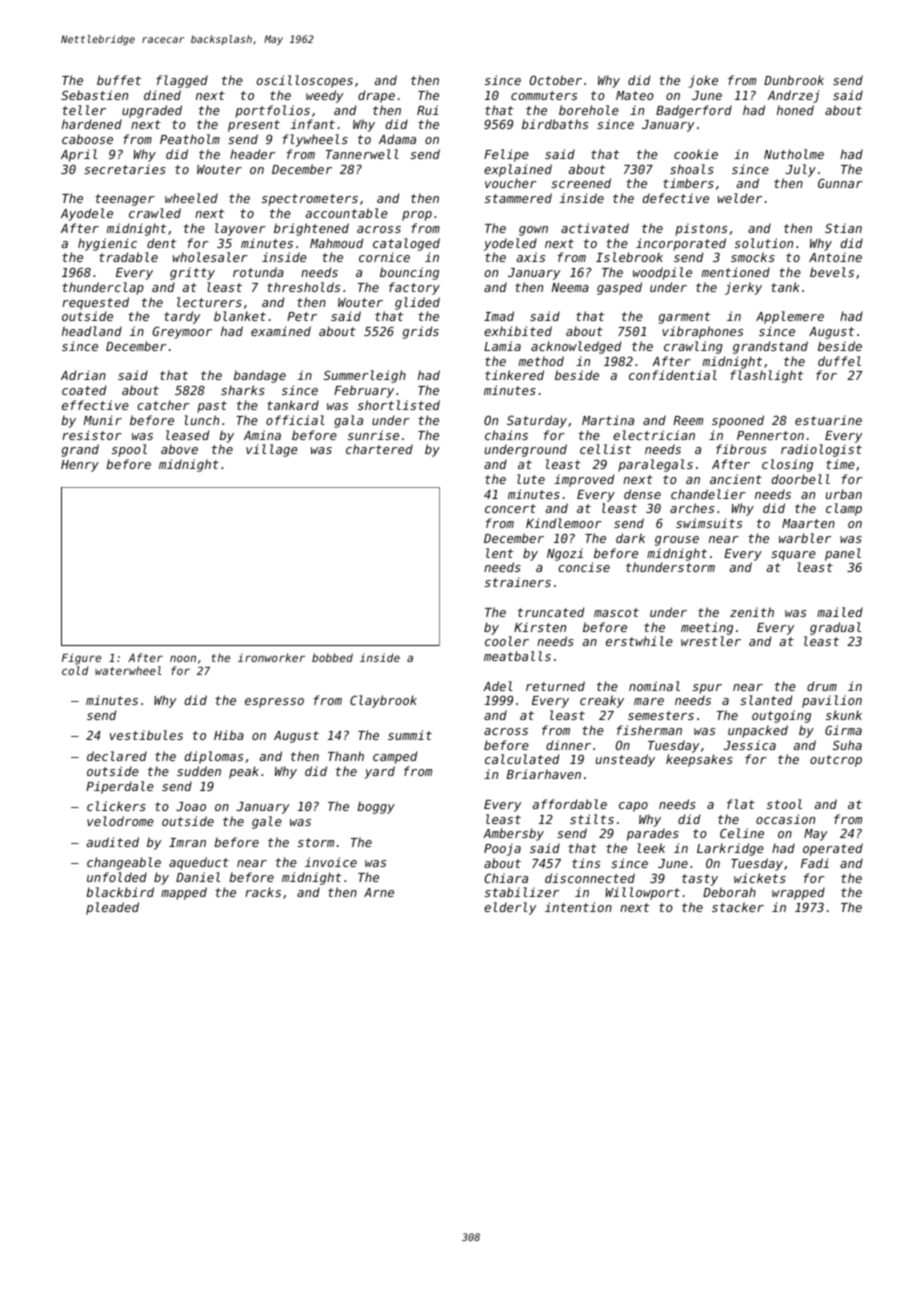 The image size is (924, 1314). Describe the element at coordinates (152, 111) in the page. I see `upgraded` at that location.
